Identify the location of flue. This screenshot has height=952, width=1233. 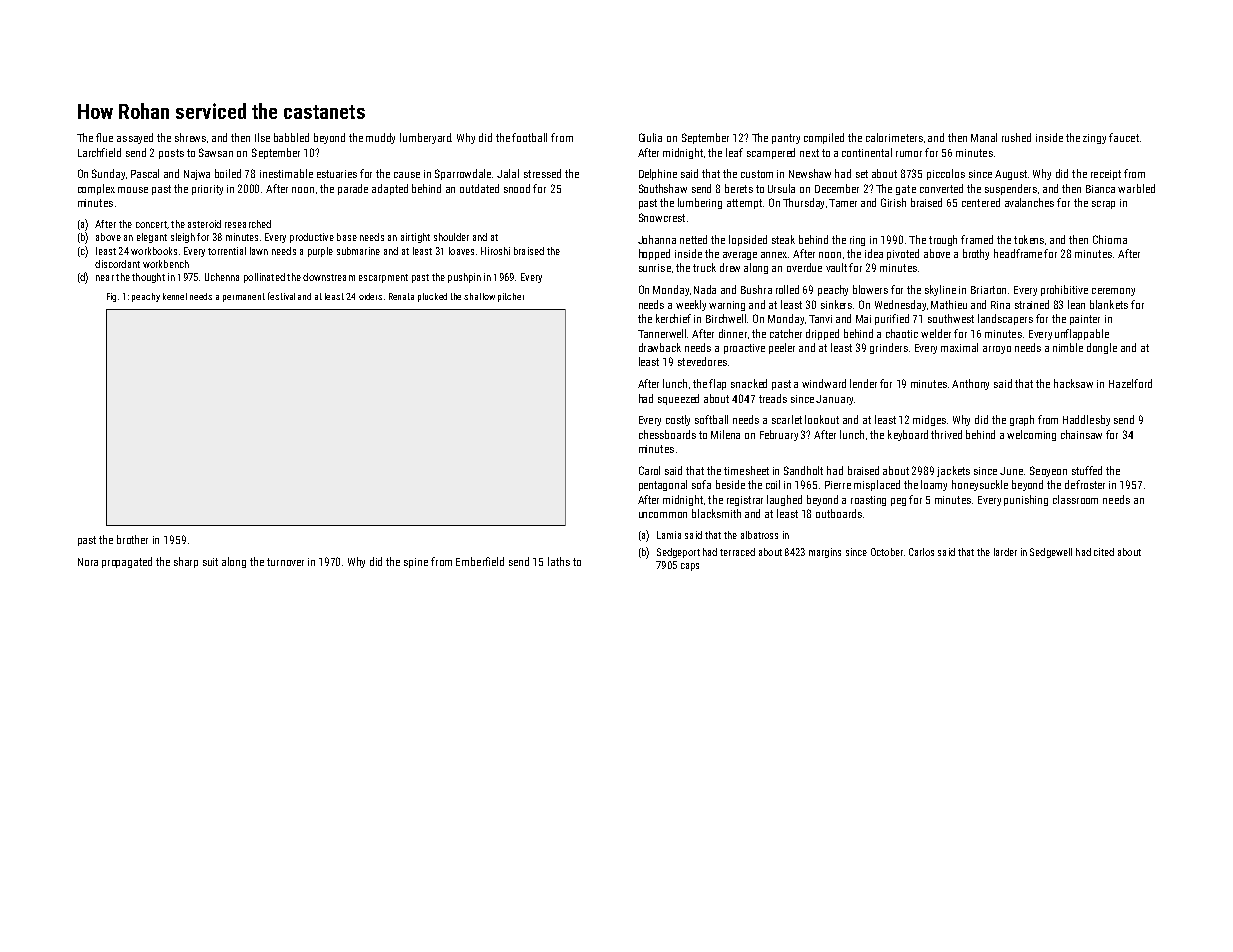
(104, 137).
